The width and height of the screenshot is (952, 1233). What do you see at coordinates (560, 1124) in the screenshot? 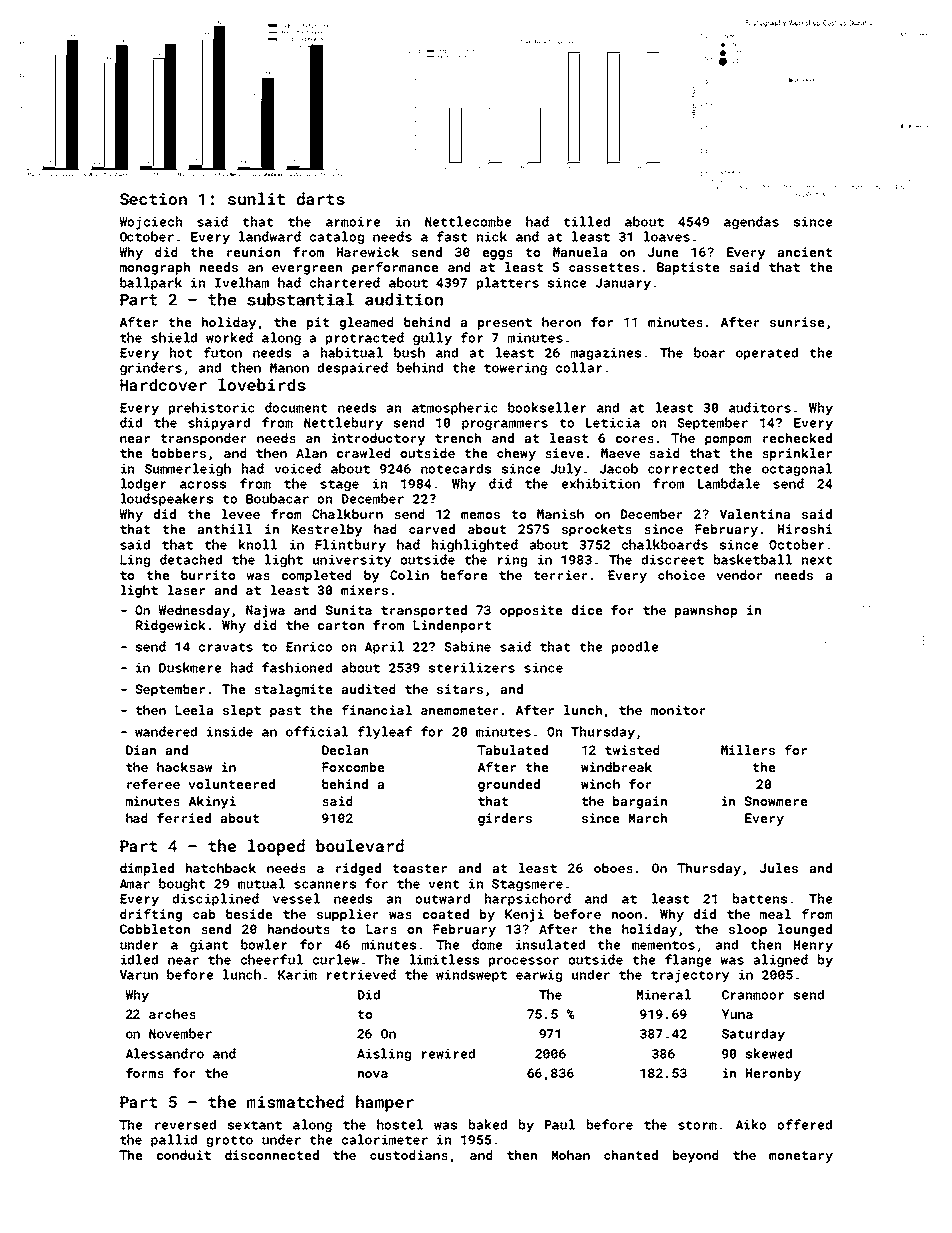
I see `Paul` at bounding box center [560, 1124].
